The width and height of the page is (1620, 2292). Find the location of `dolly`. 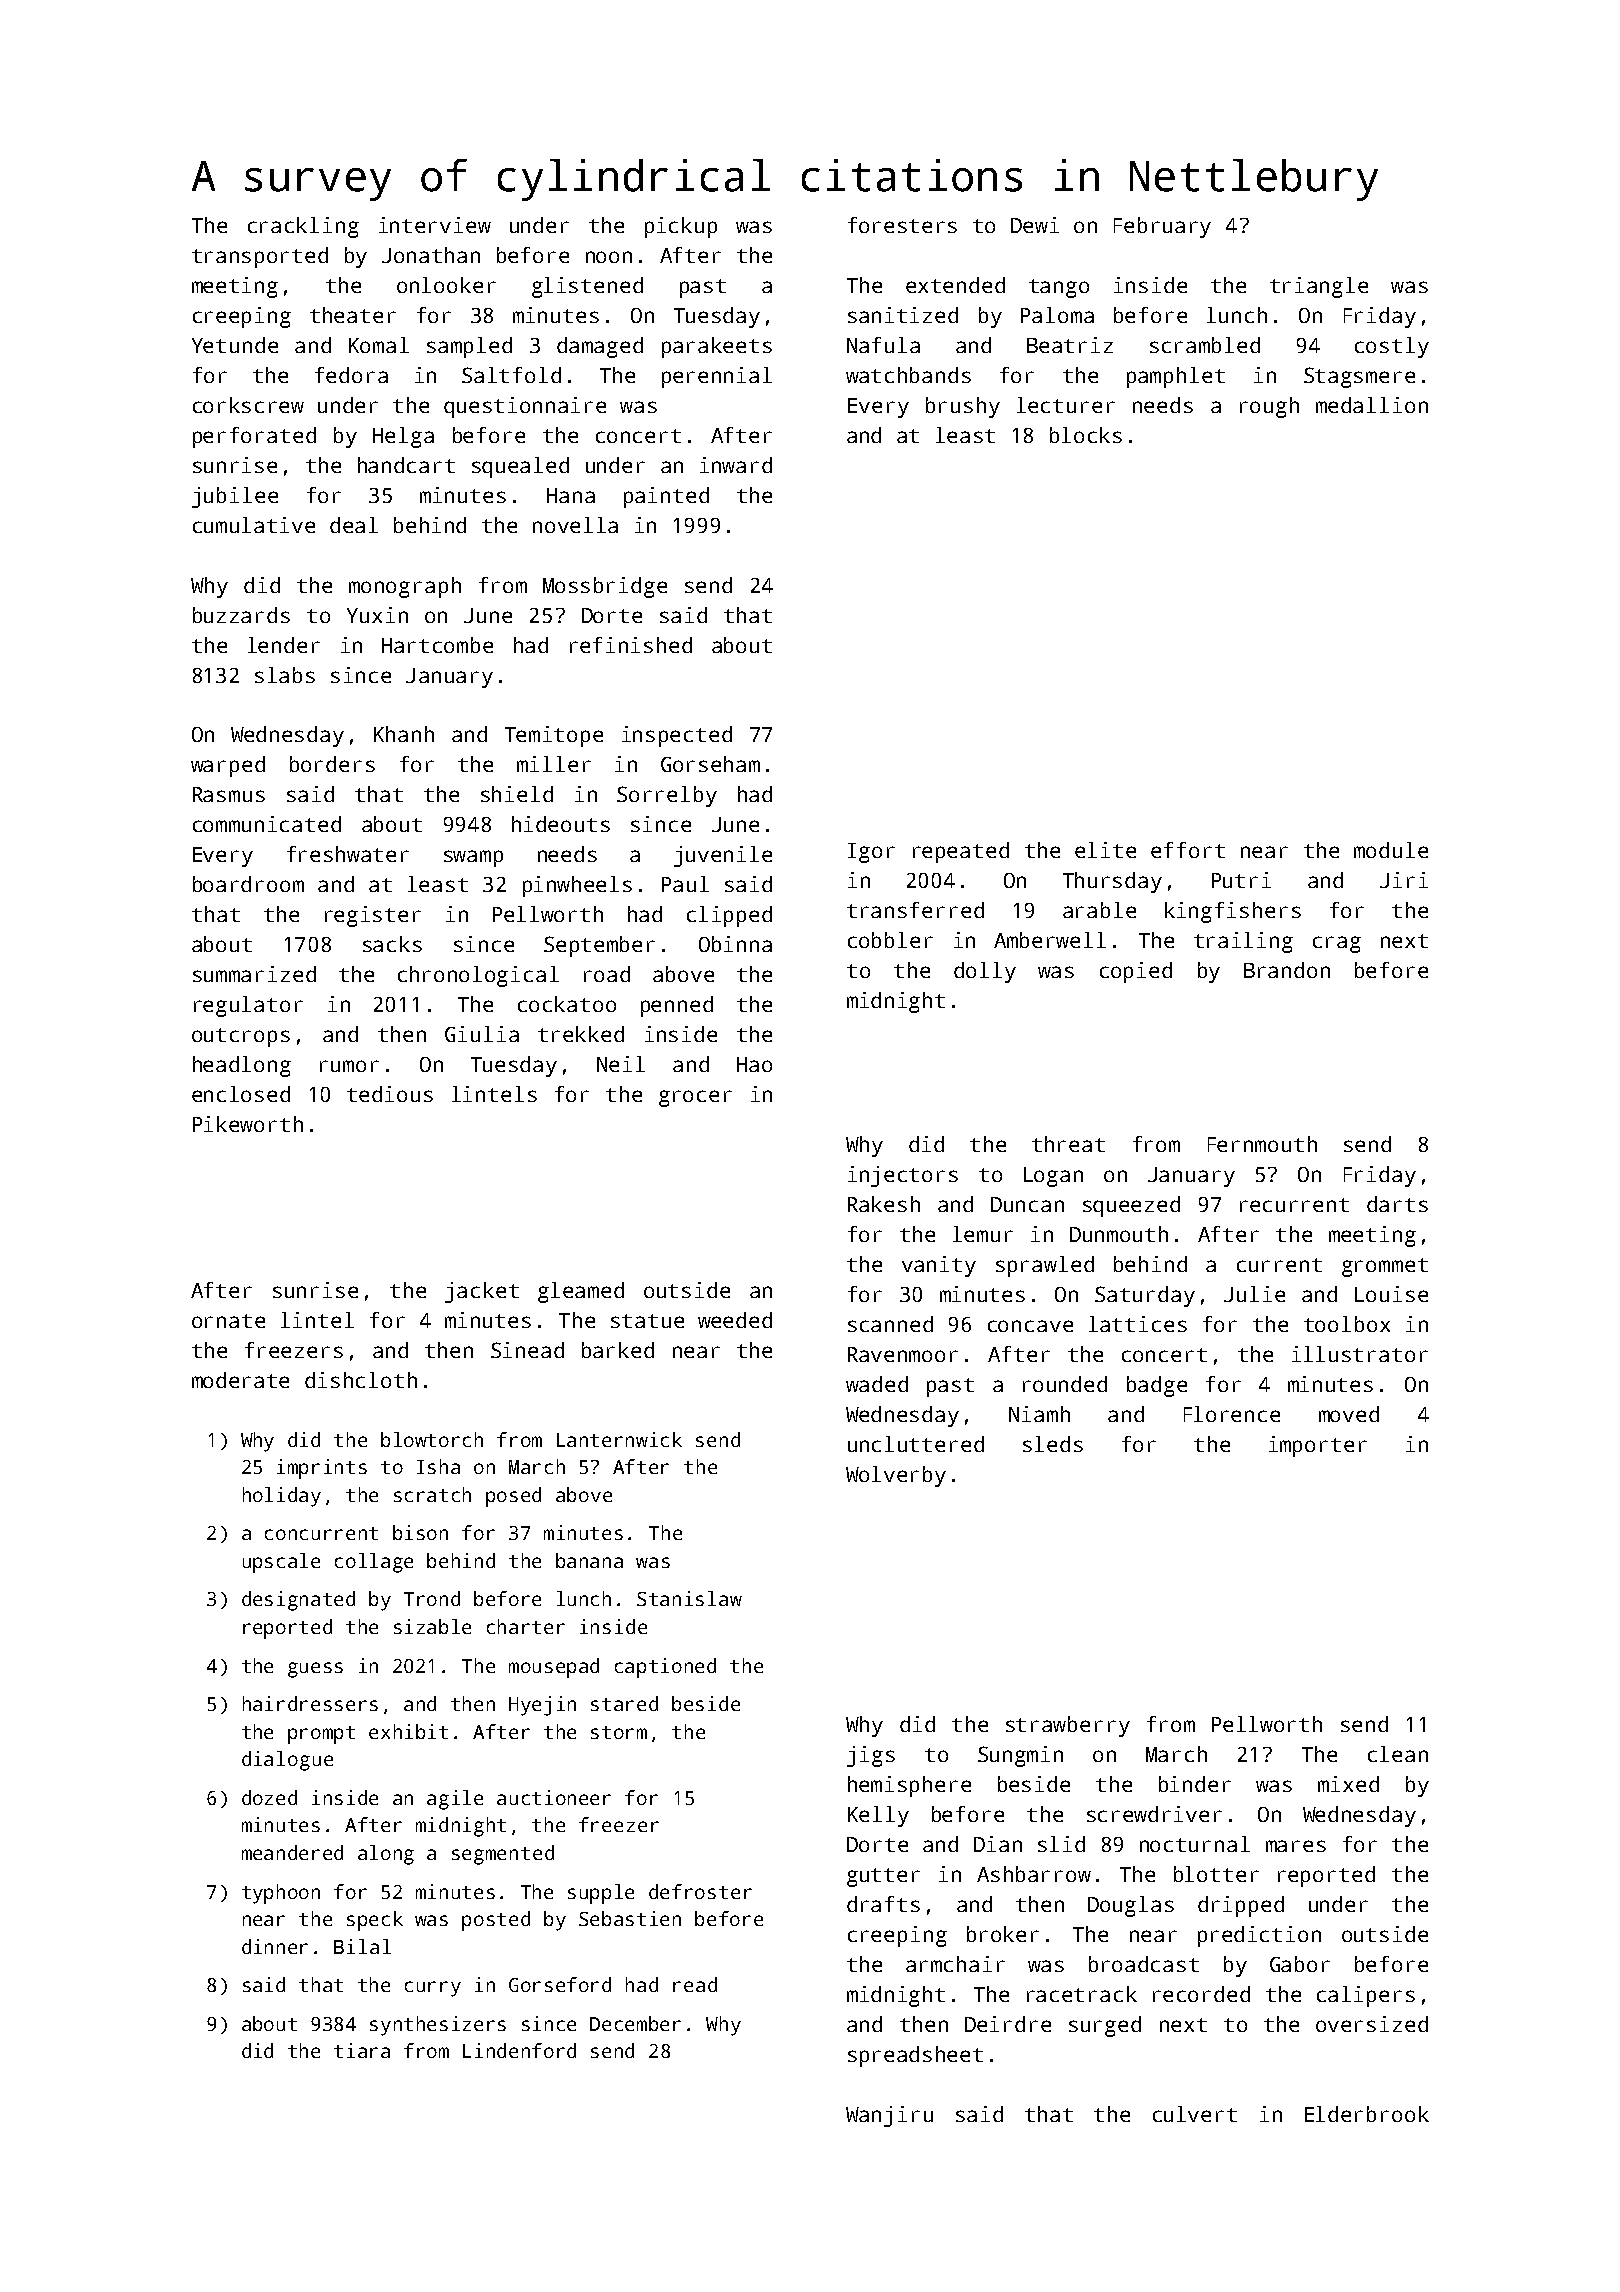

dolly is located at coordinates (985, 972).
